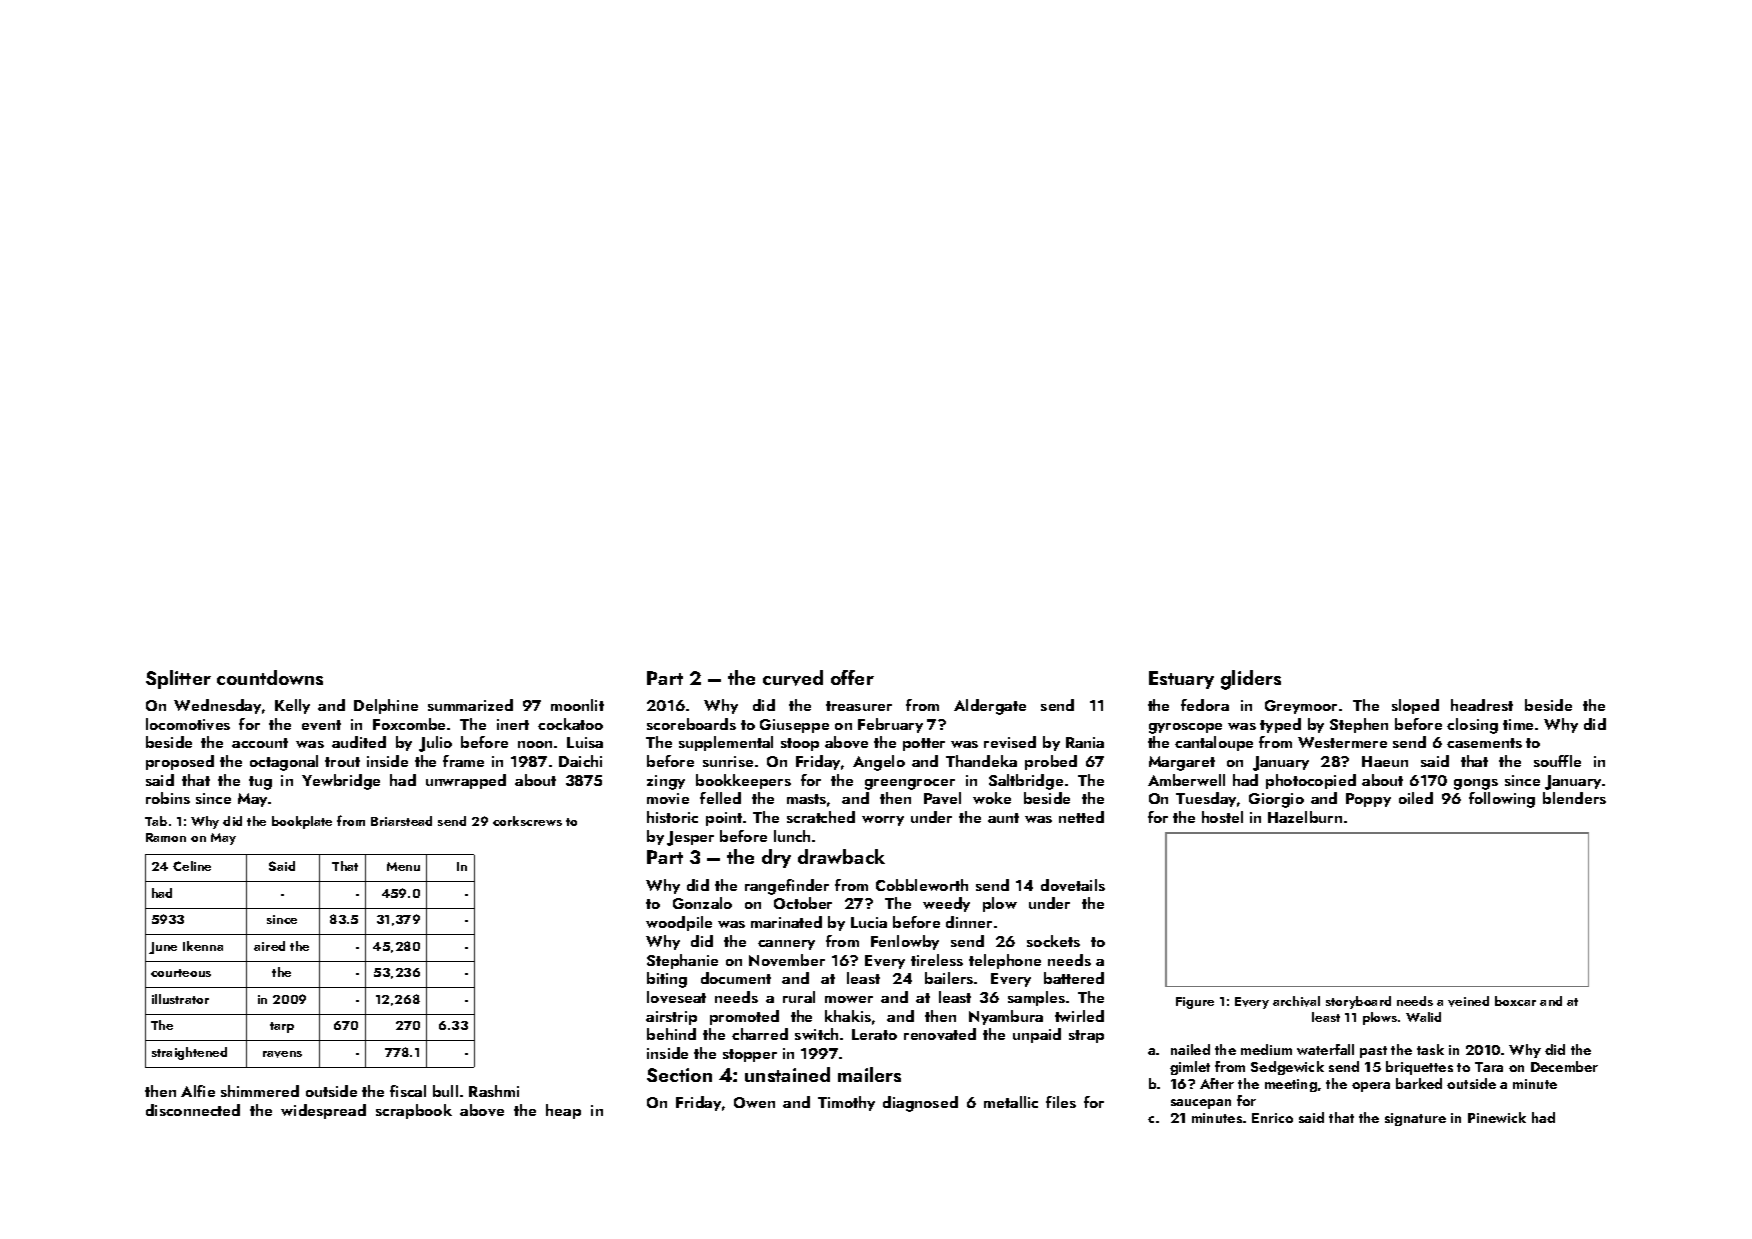 This document has width=1752, height=1239. What do you see at coordinates (178, 679) in the document?
I see `Splitter` at bounding box center [178, 679].
